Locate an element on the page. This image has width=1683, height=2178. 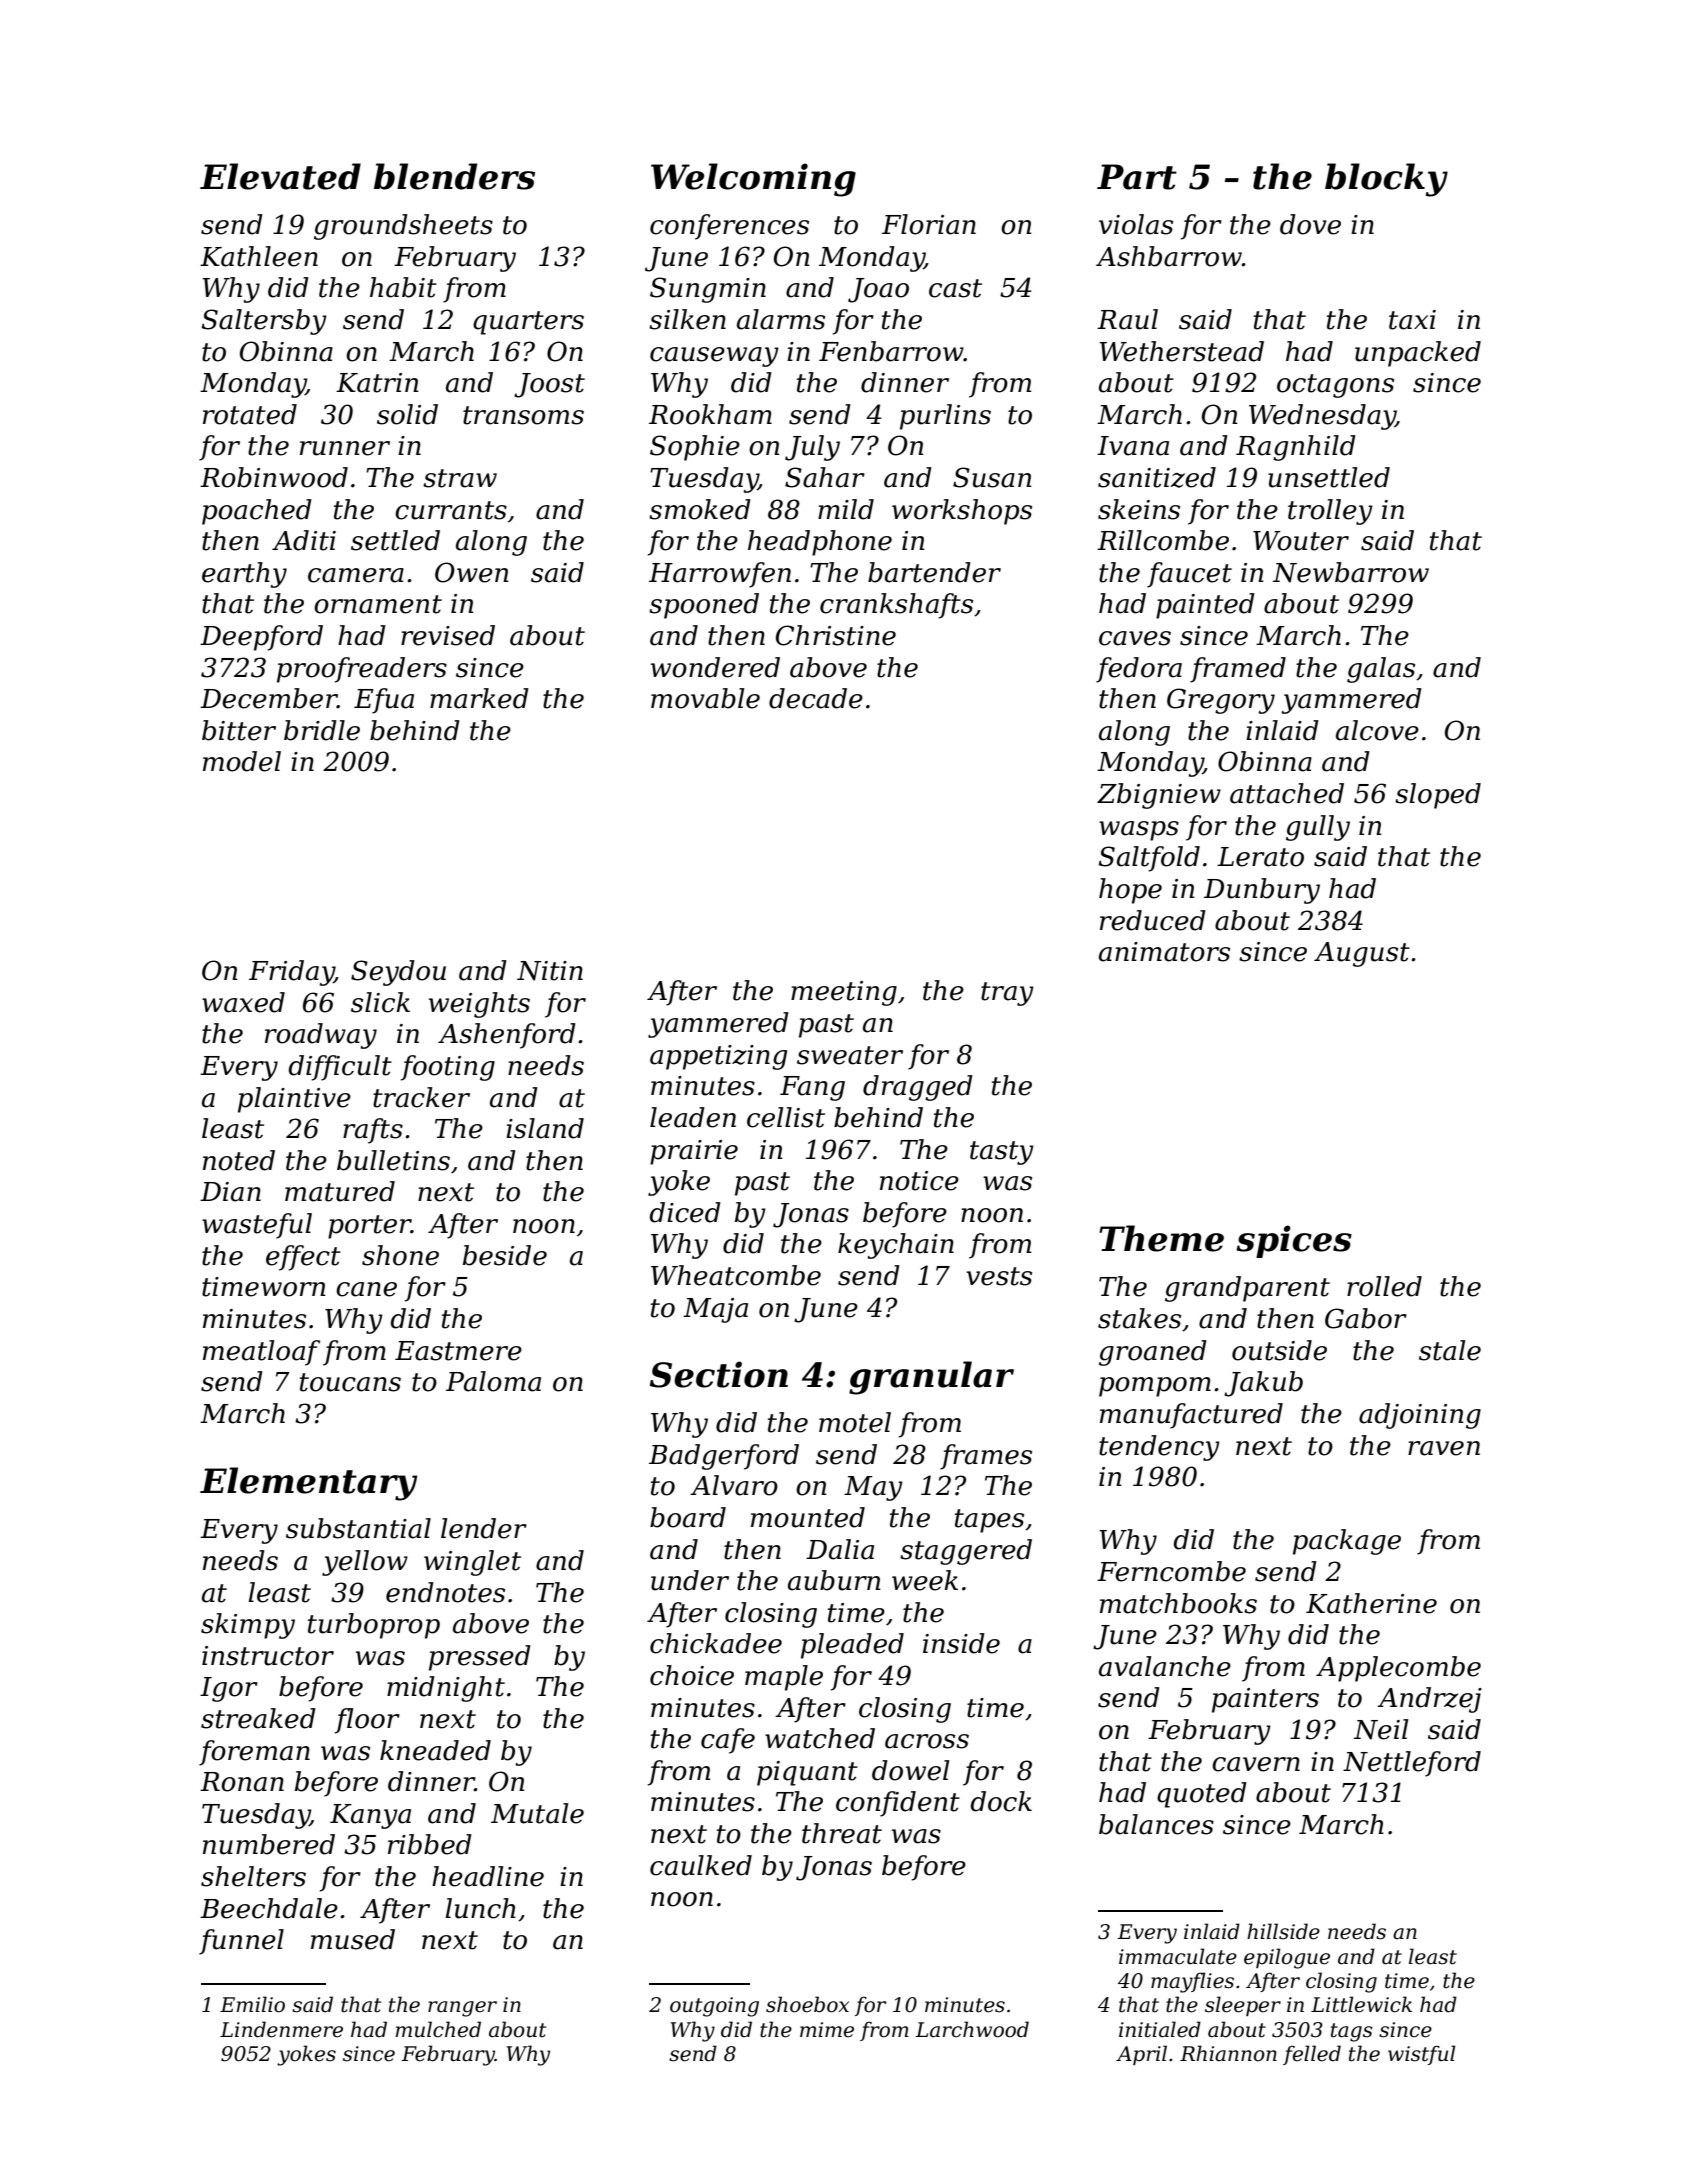
ribbed is located at coordinates (430, 1844).
